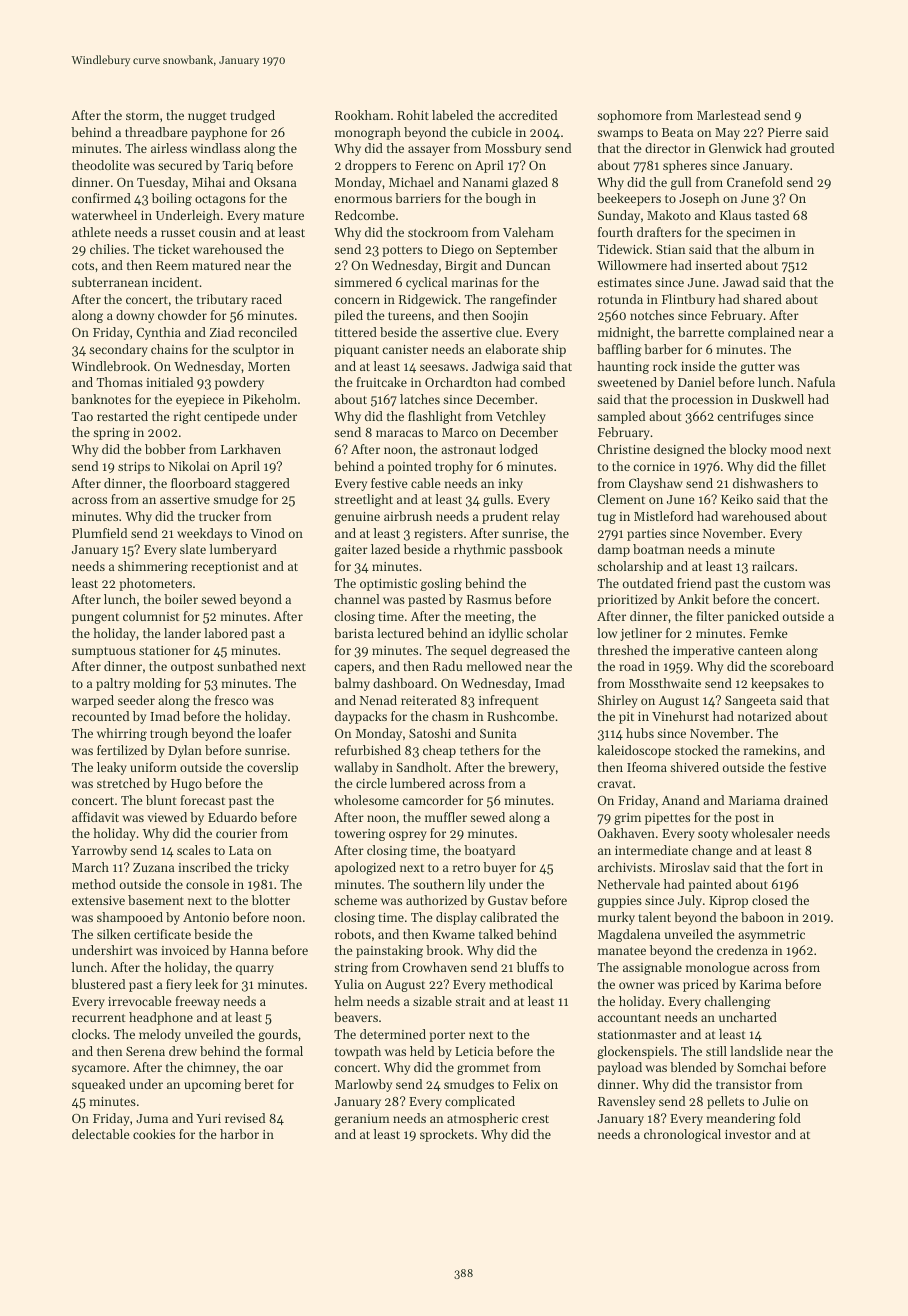  I want to click on imperative, so click(703, 652).
